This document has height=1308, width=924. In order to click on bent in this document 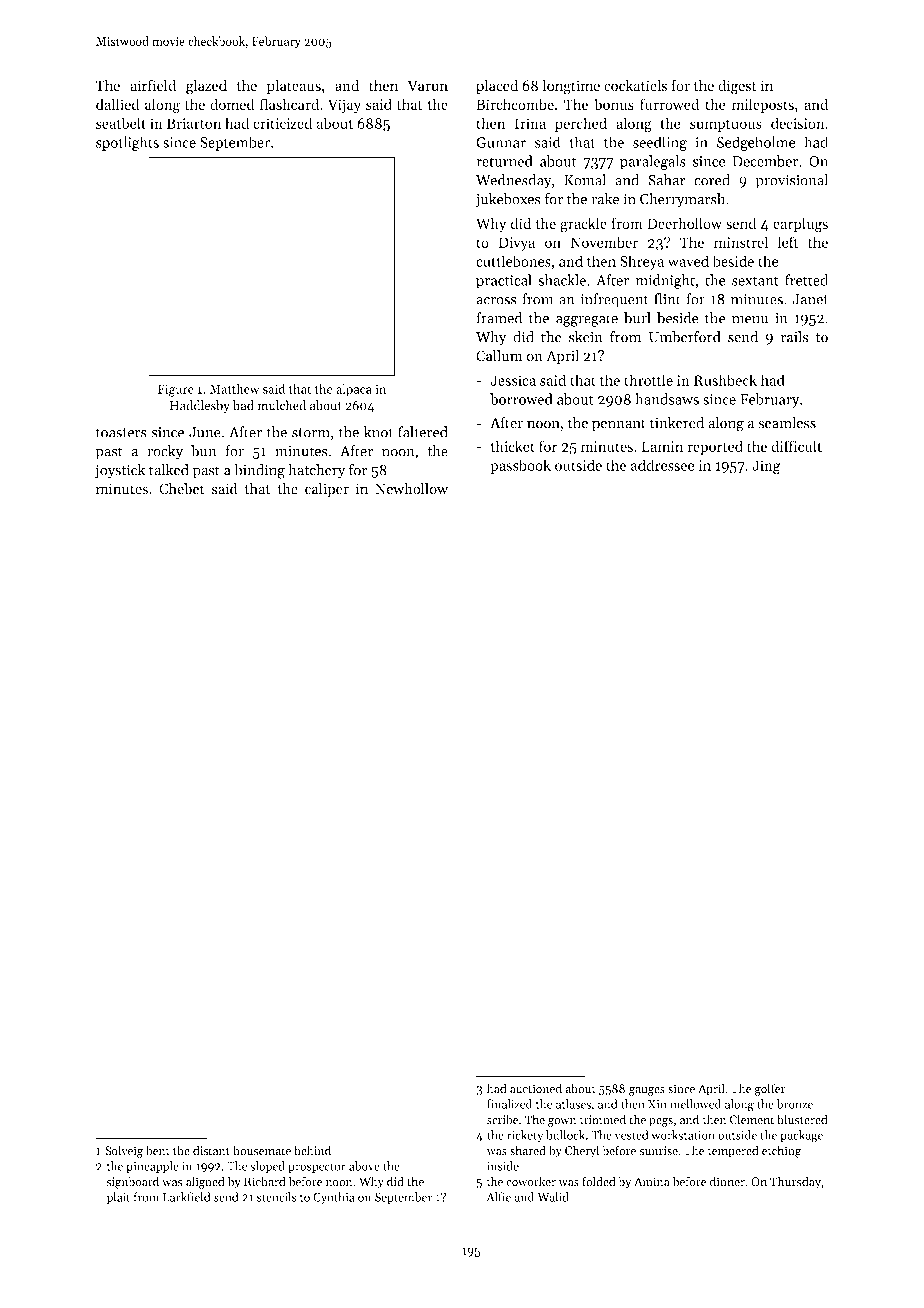, I will do `click(158, 1150)`.
